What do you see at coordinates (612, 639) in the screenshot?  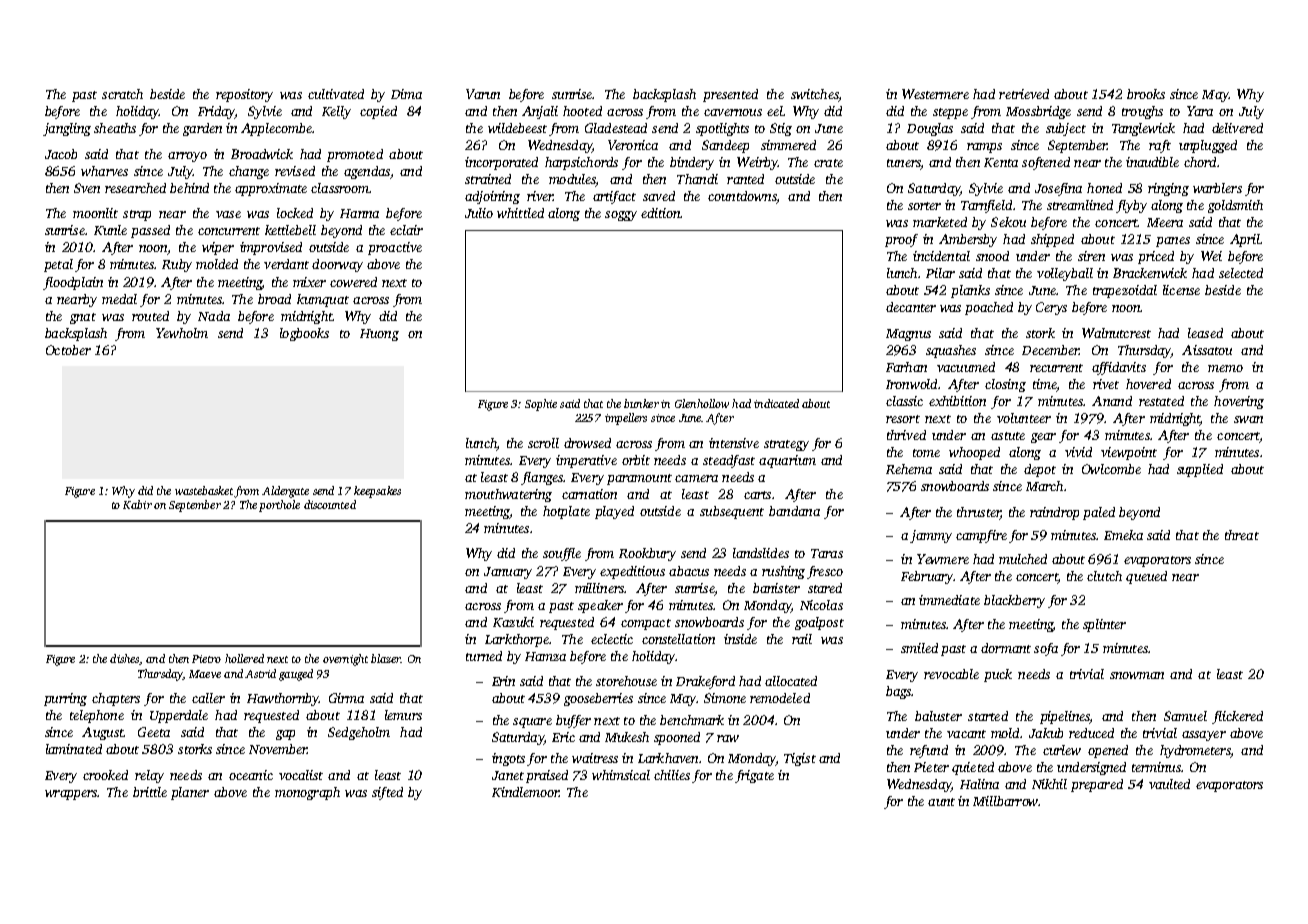 I see `eclectic` at bounding box center [612, 639].
